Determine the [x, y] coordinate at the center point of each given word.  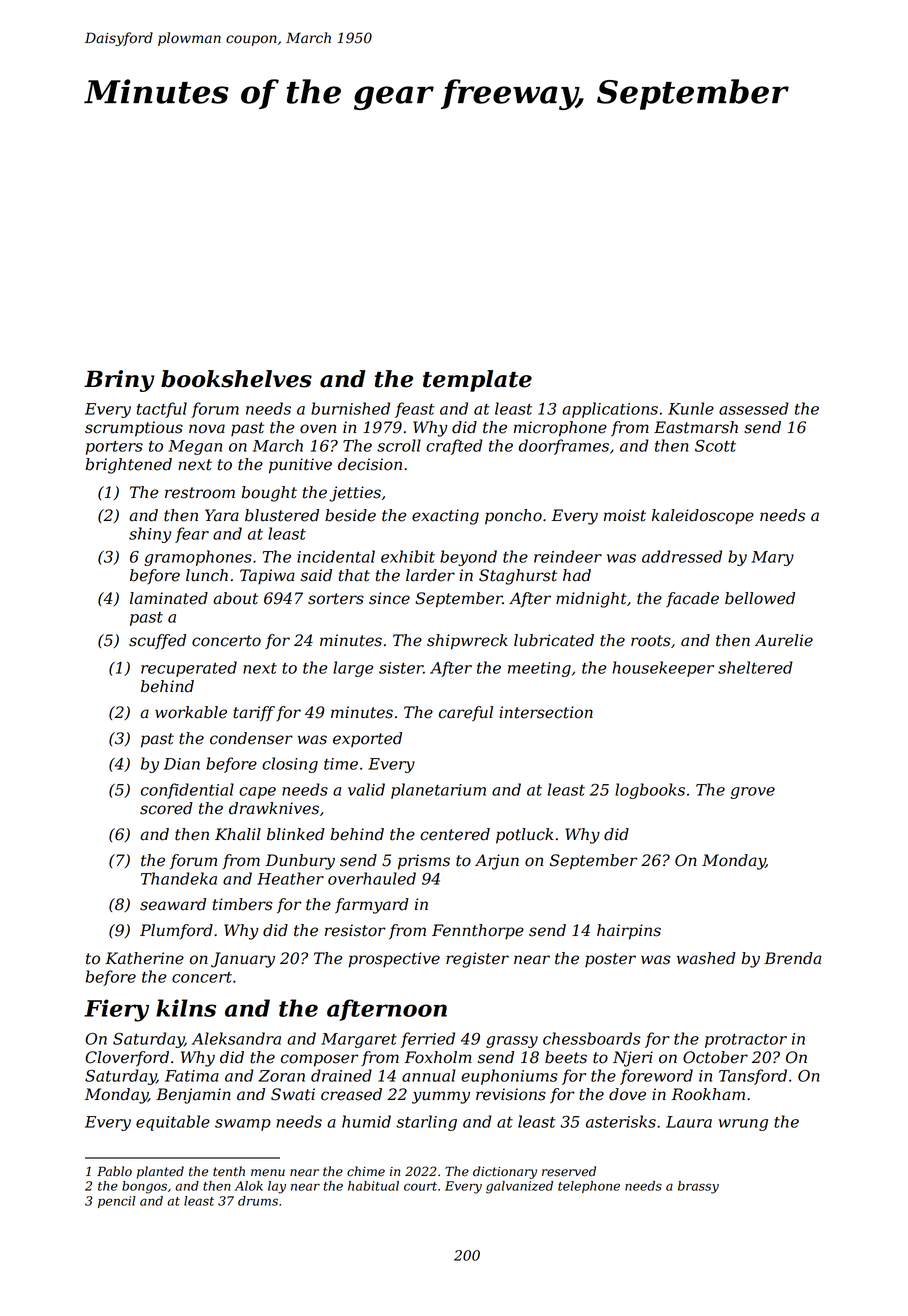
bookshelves [236, 379]
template [477, 381]
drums [258, 1201]
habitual [373, 1186]
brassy [698, 1187]
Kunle [691, 408]
